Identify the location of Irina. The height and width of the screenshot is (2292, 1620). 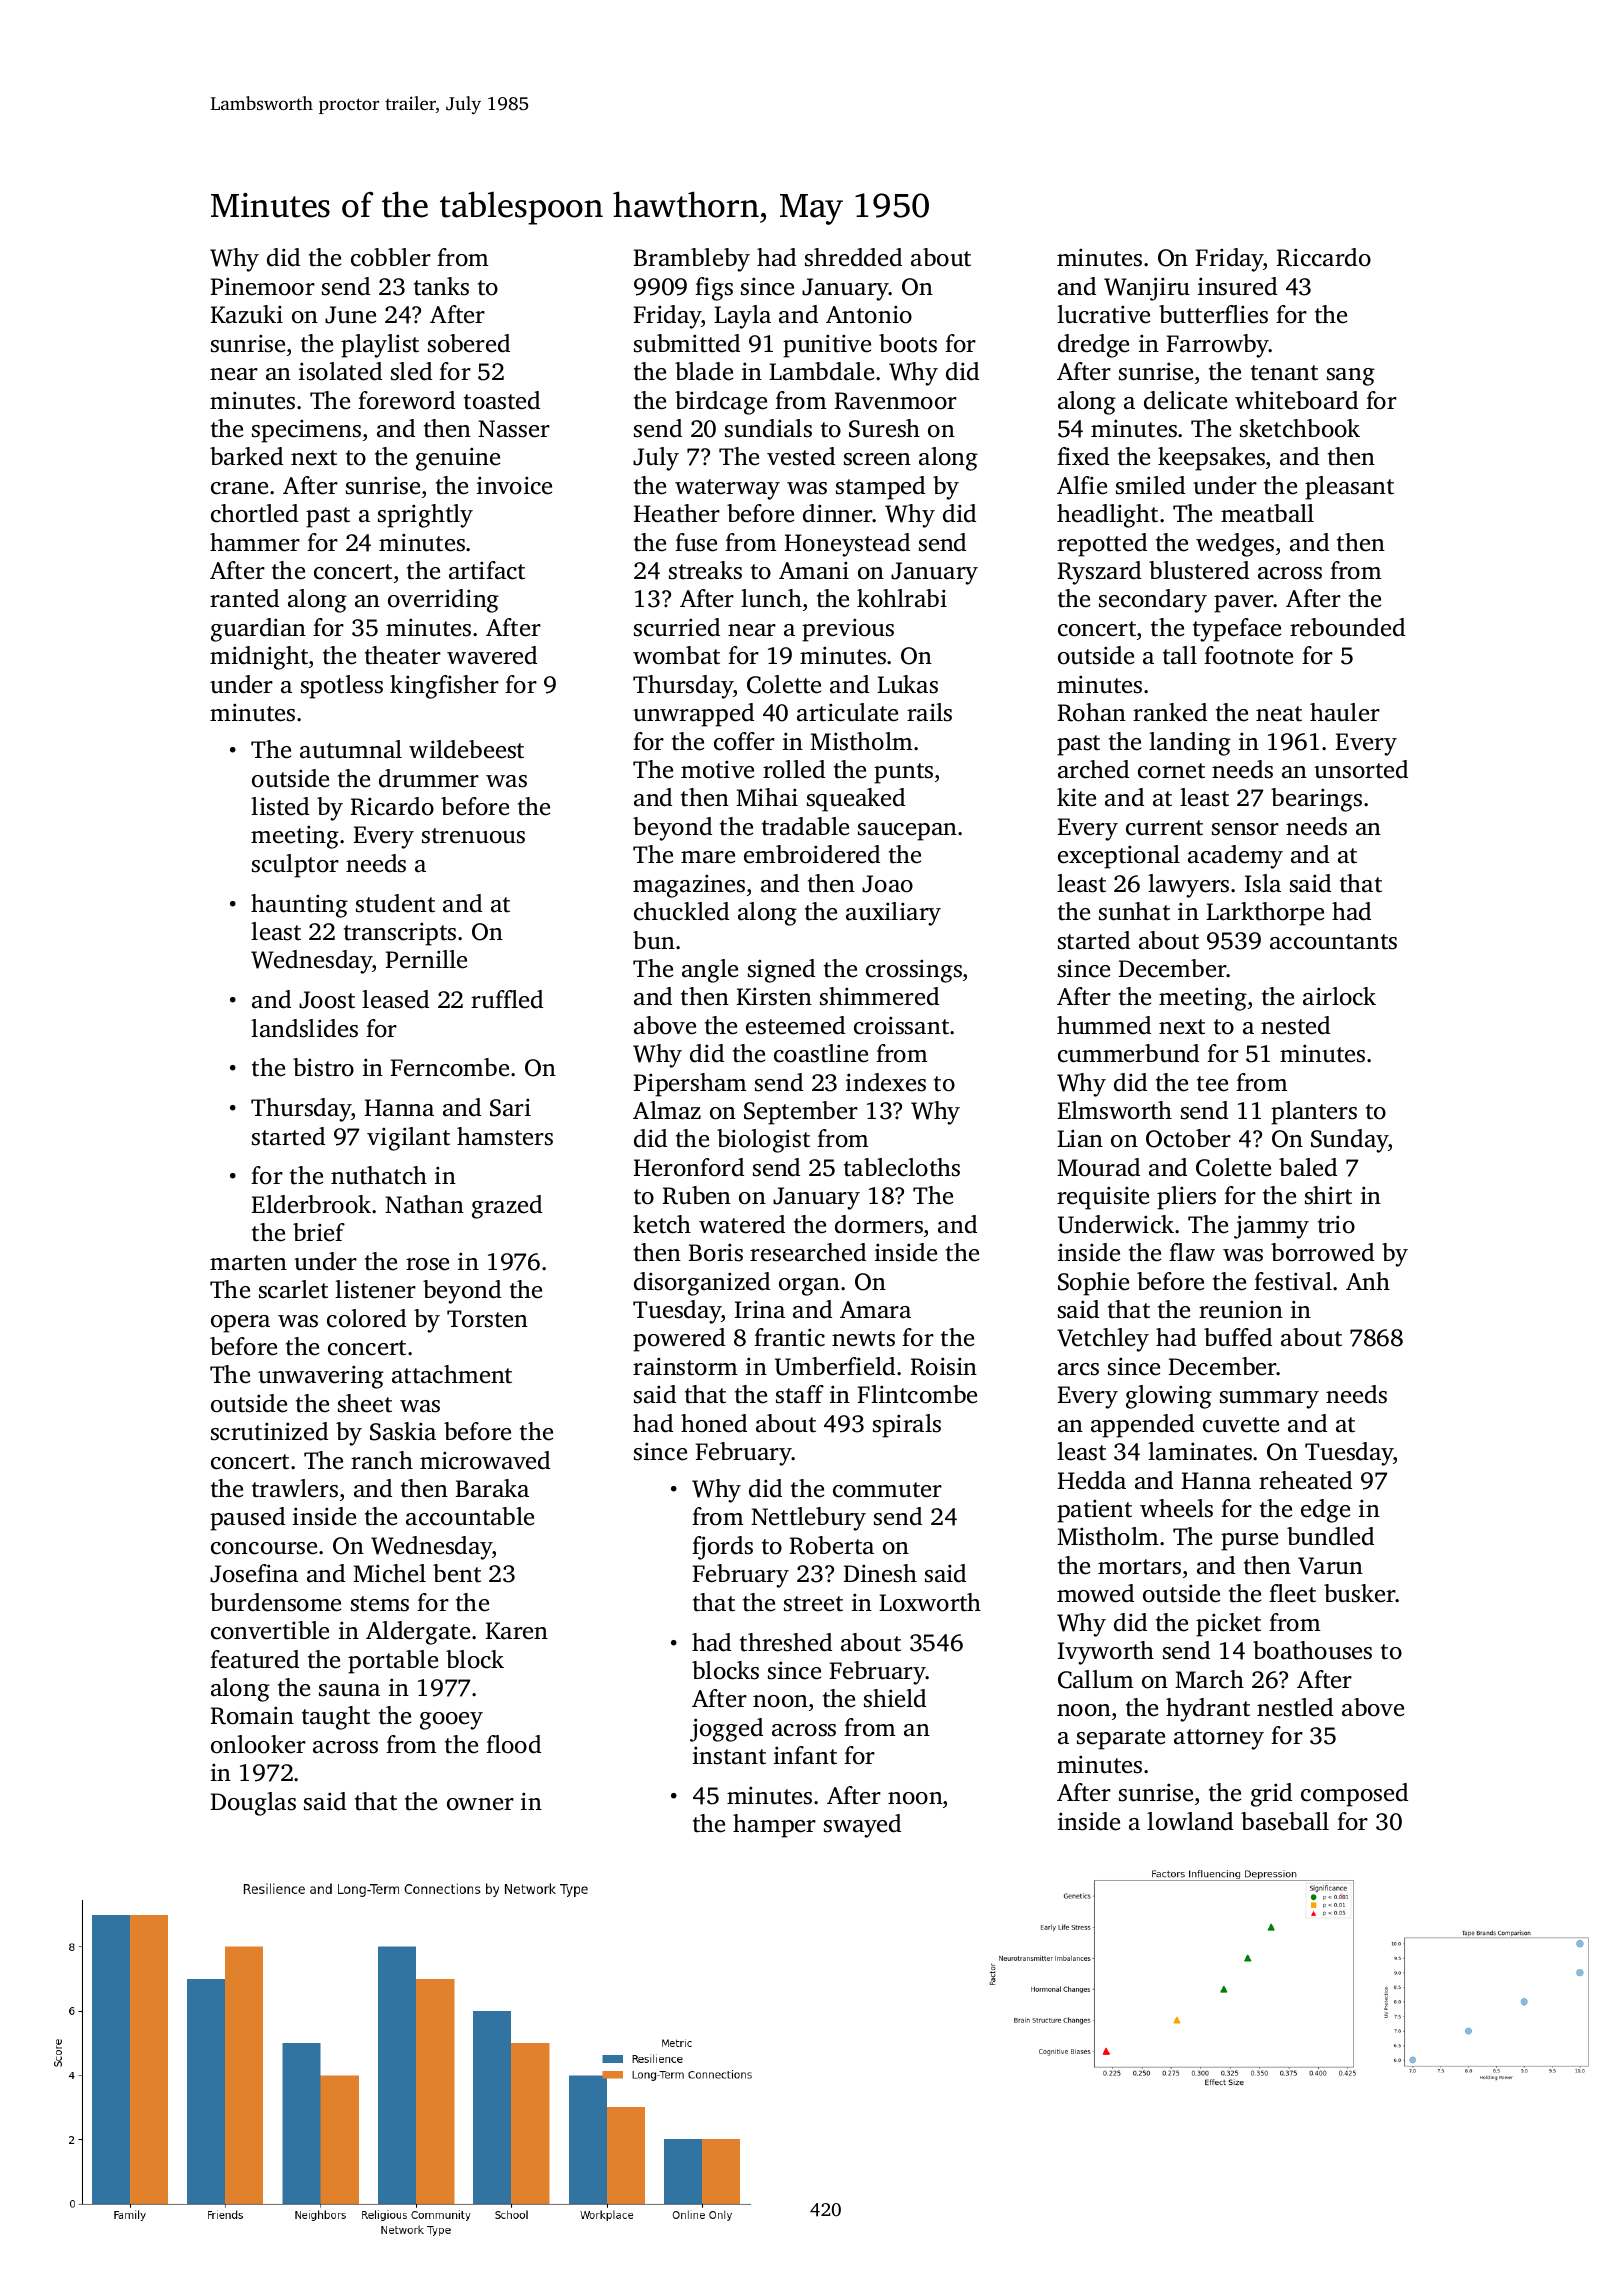
(760, 1309).
